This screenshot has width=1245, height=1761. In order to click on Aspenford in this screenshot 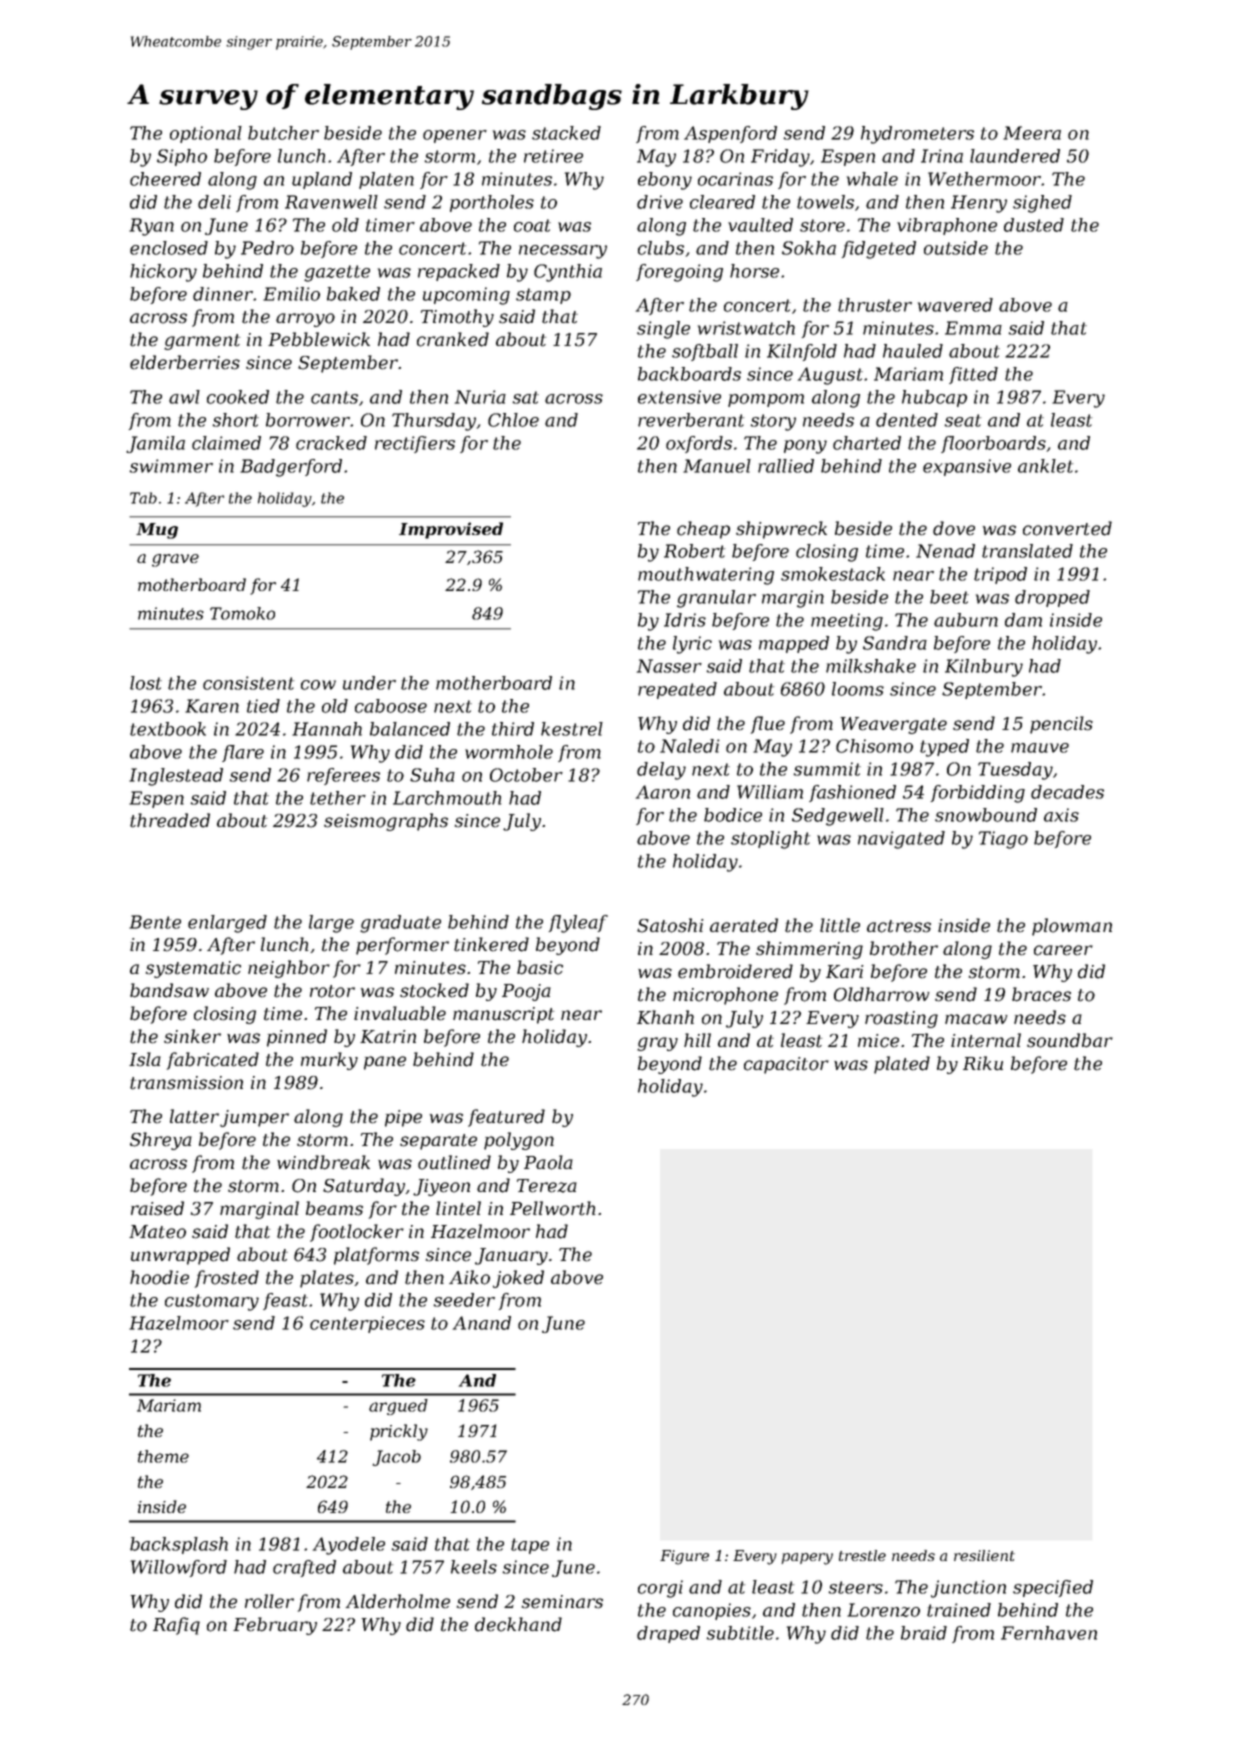, I will do `click(730, 134)`.
